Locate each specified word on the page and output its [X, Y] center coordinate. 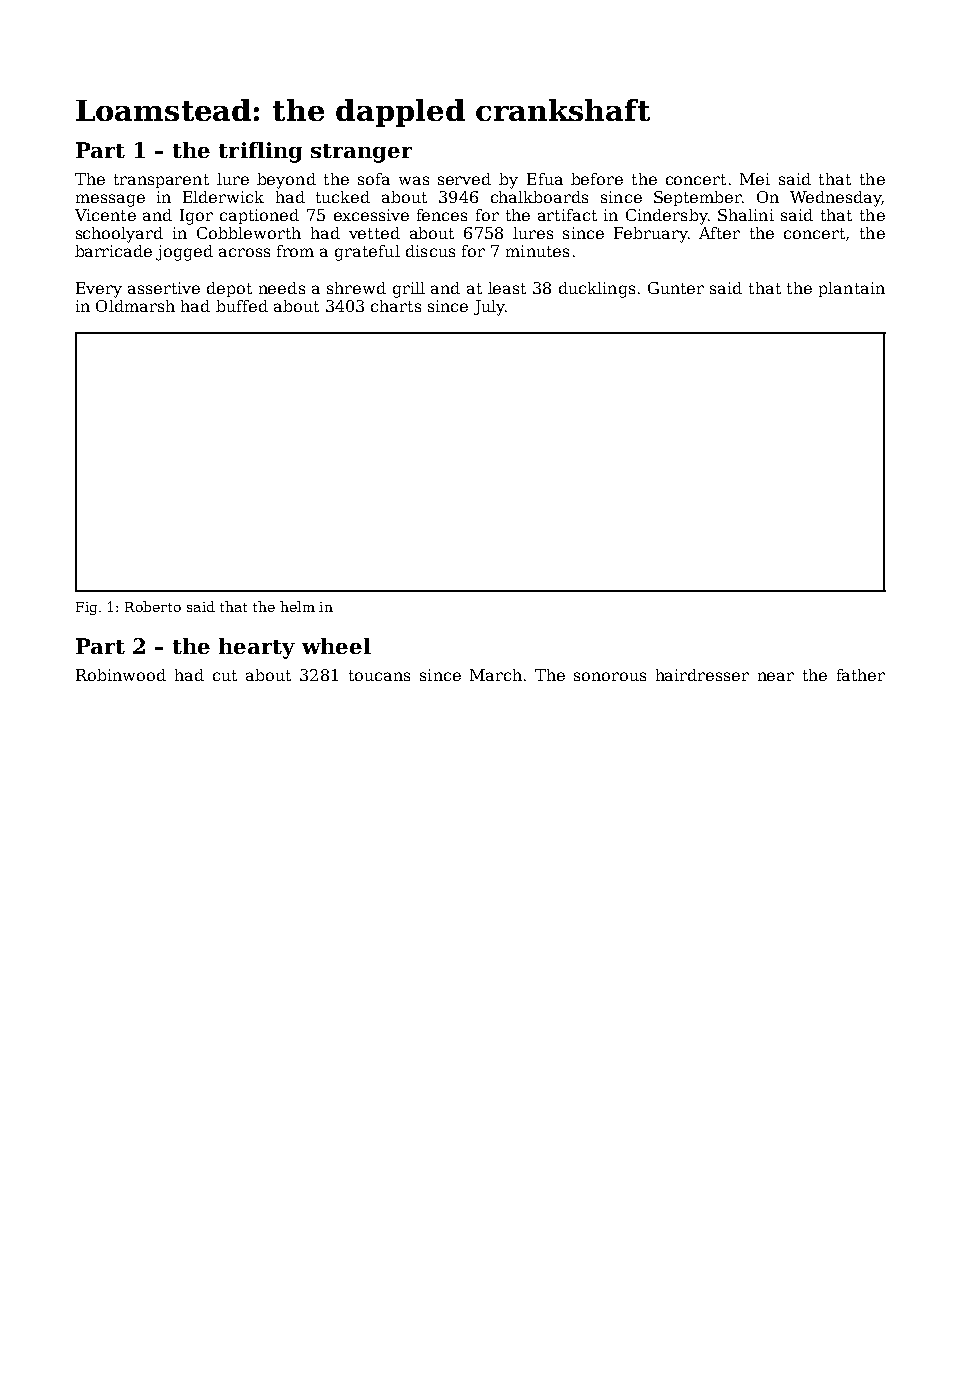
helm [297, 606]
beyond [286, 181]
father [861, 675]
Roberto [153, 606]
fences [442, 215]
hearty [257, 648]
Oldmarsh [135, 306]
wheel [336, 646]
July [489, 308]
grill [409, 290]
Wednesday [835, 199]
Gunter [676, 288]
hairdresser [702, 675]
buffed [242, 306]
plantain [852, 289]
